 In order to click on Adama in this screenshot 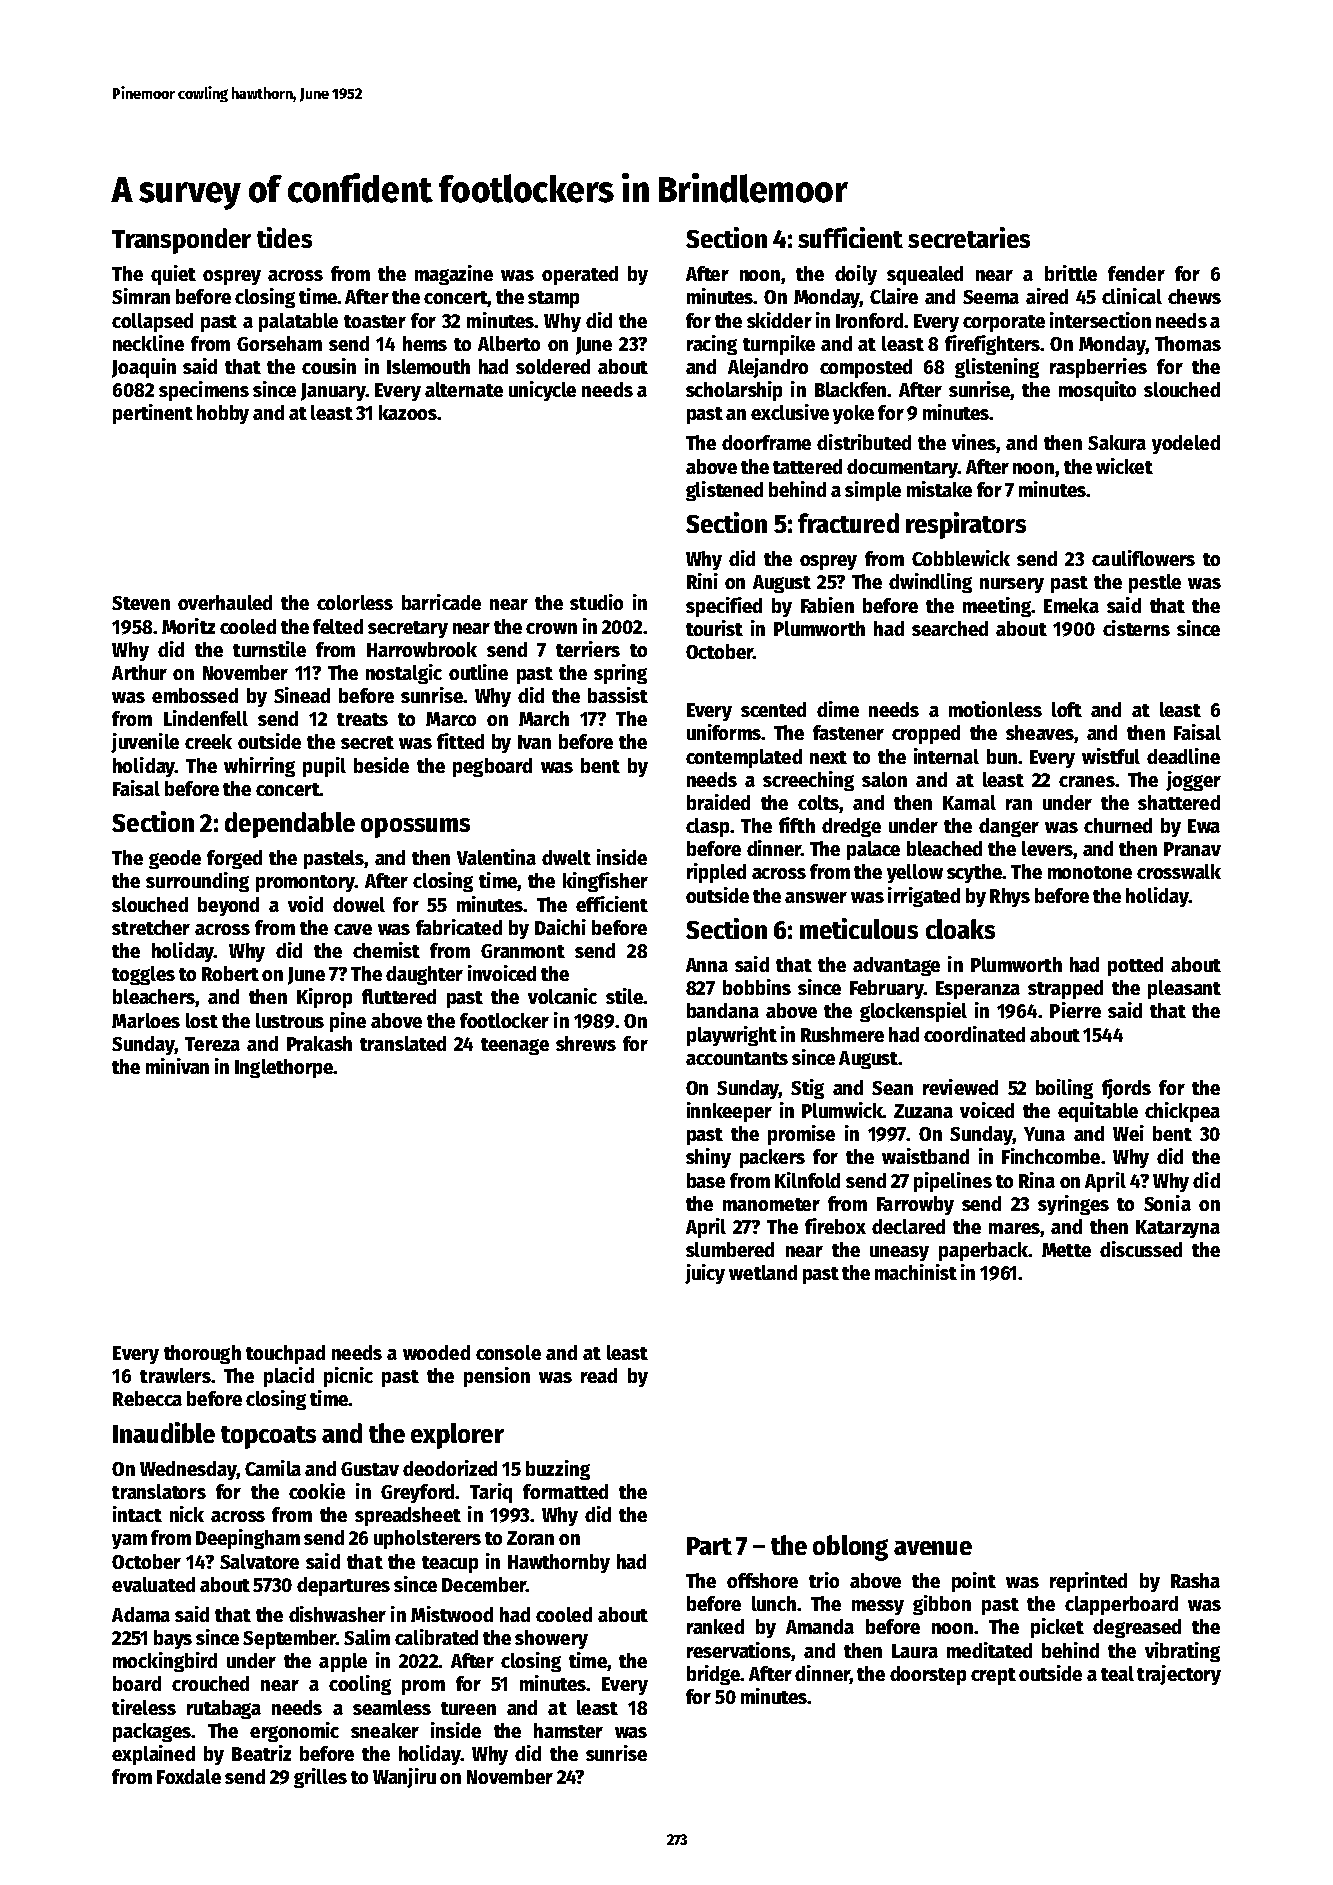, I will do `click(141, 1614)`.
